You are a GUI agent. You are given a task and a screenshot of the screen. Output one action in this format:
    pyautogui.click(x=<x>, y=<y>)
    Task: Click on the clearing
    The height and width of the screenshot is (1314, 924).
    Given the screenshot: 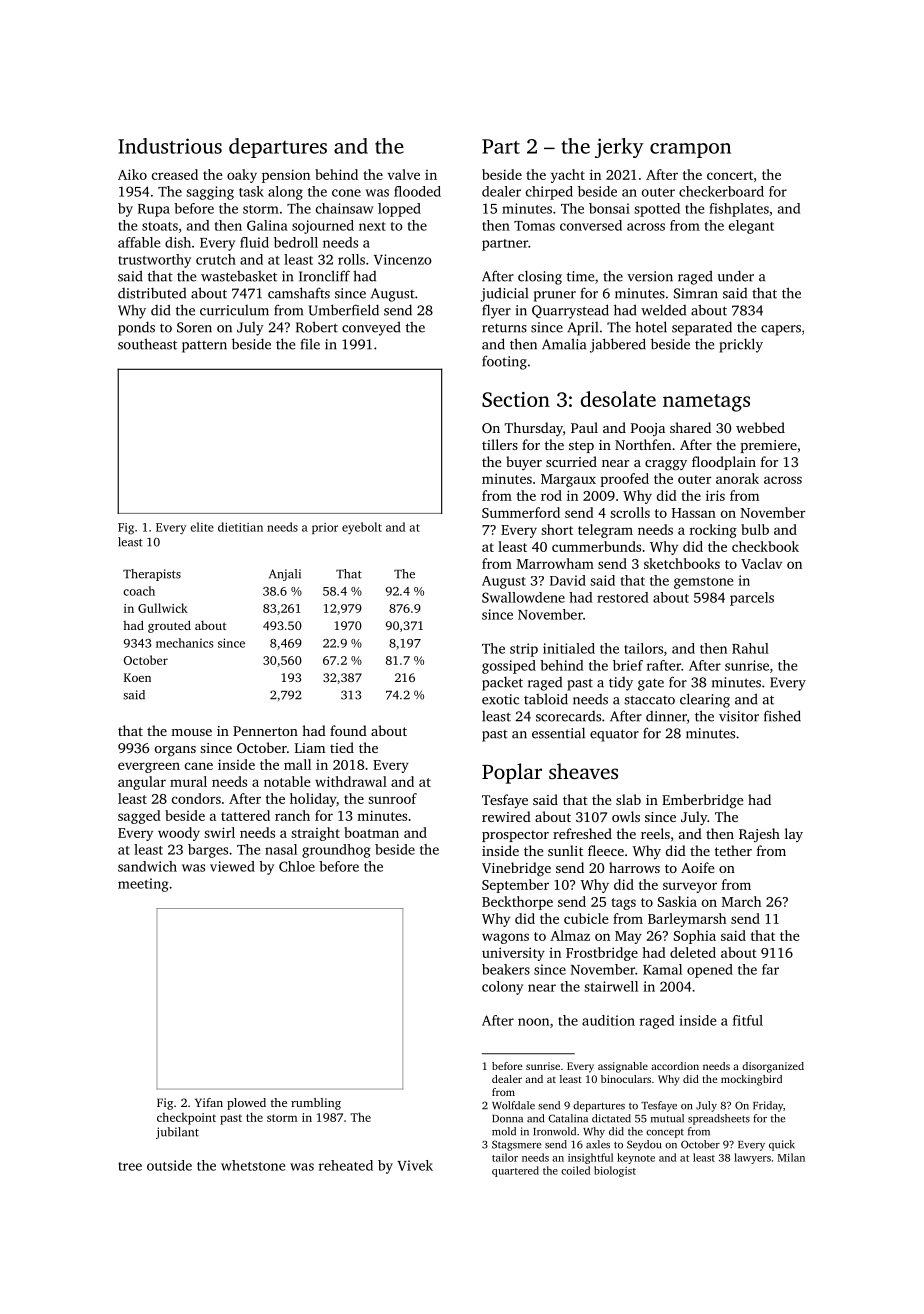 What is the action you would take?
    pyautogui.click(x=705, y=700)
